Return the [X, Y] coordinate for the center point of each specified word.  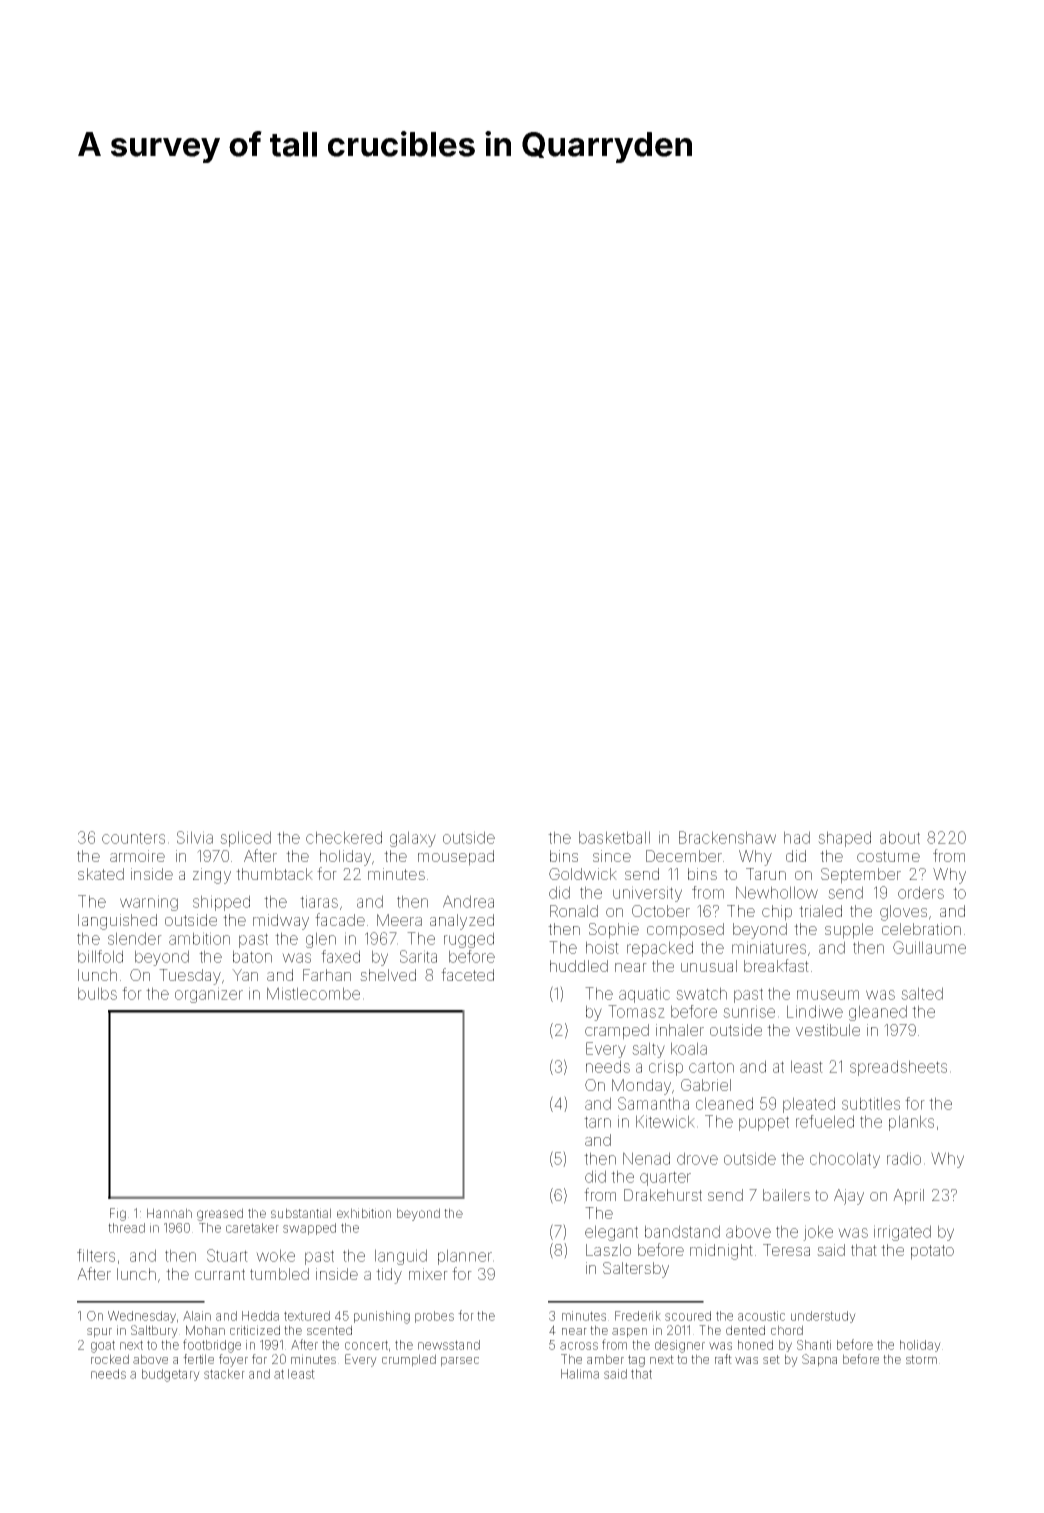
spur [99, 1333]
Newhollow [777, 892]
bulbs [97, 993]
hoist [602, 947]
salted [922, 993]
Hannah [169, 1213]
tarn [597, 1122]
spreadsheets [898, 1068]
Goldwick [583, 874]
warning [149, 903]
